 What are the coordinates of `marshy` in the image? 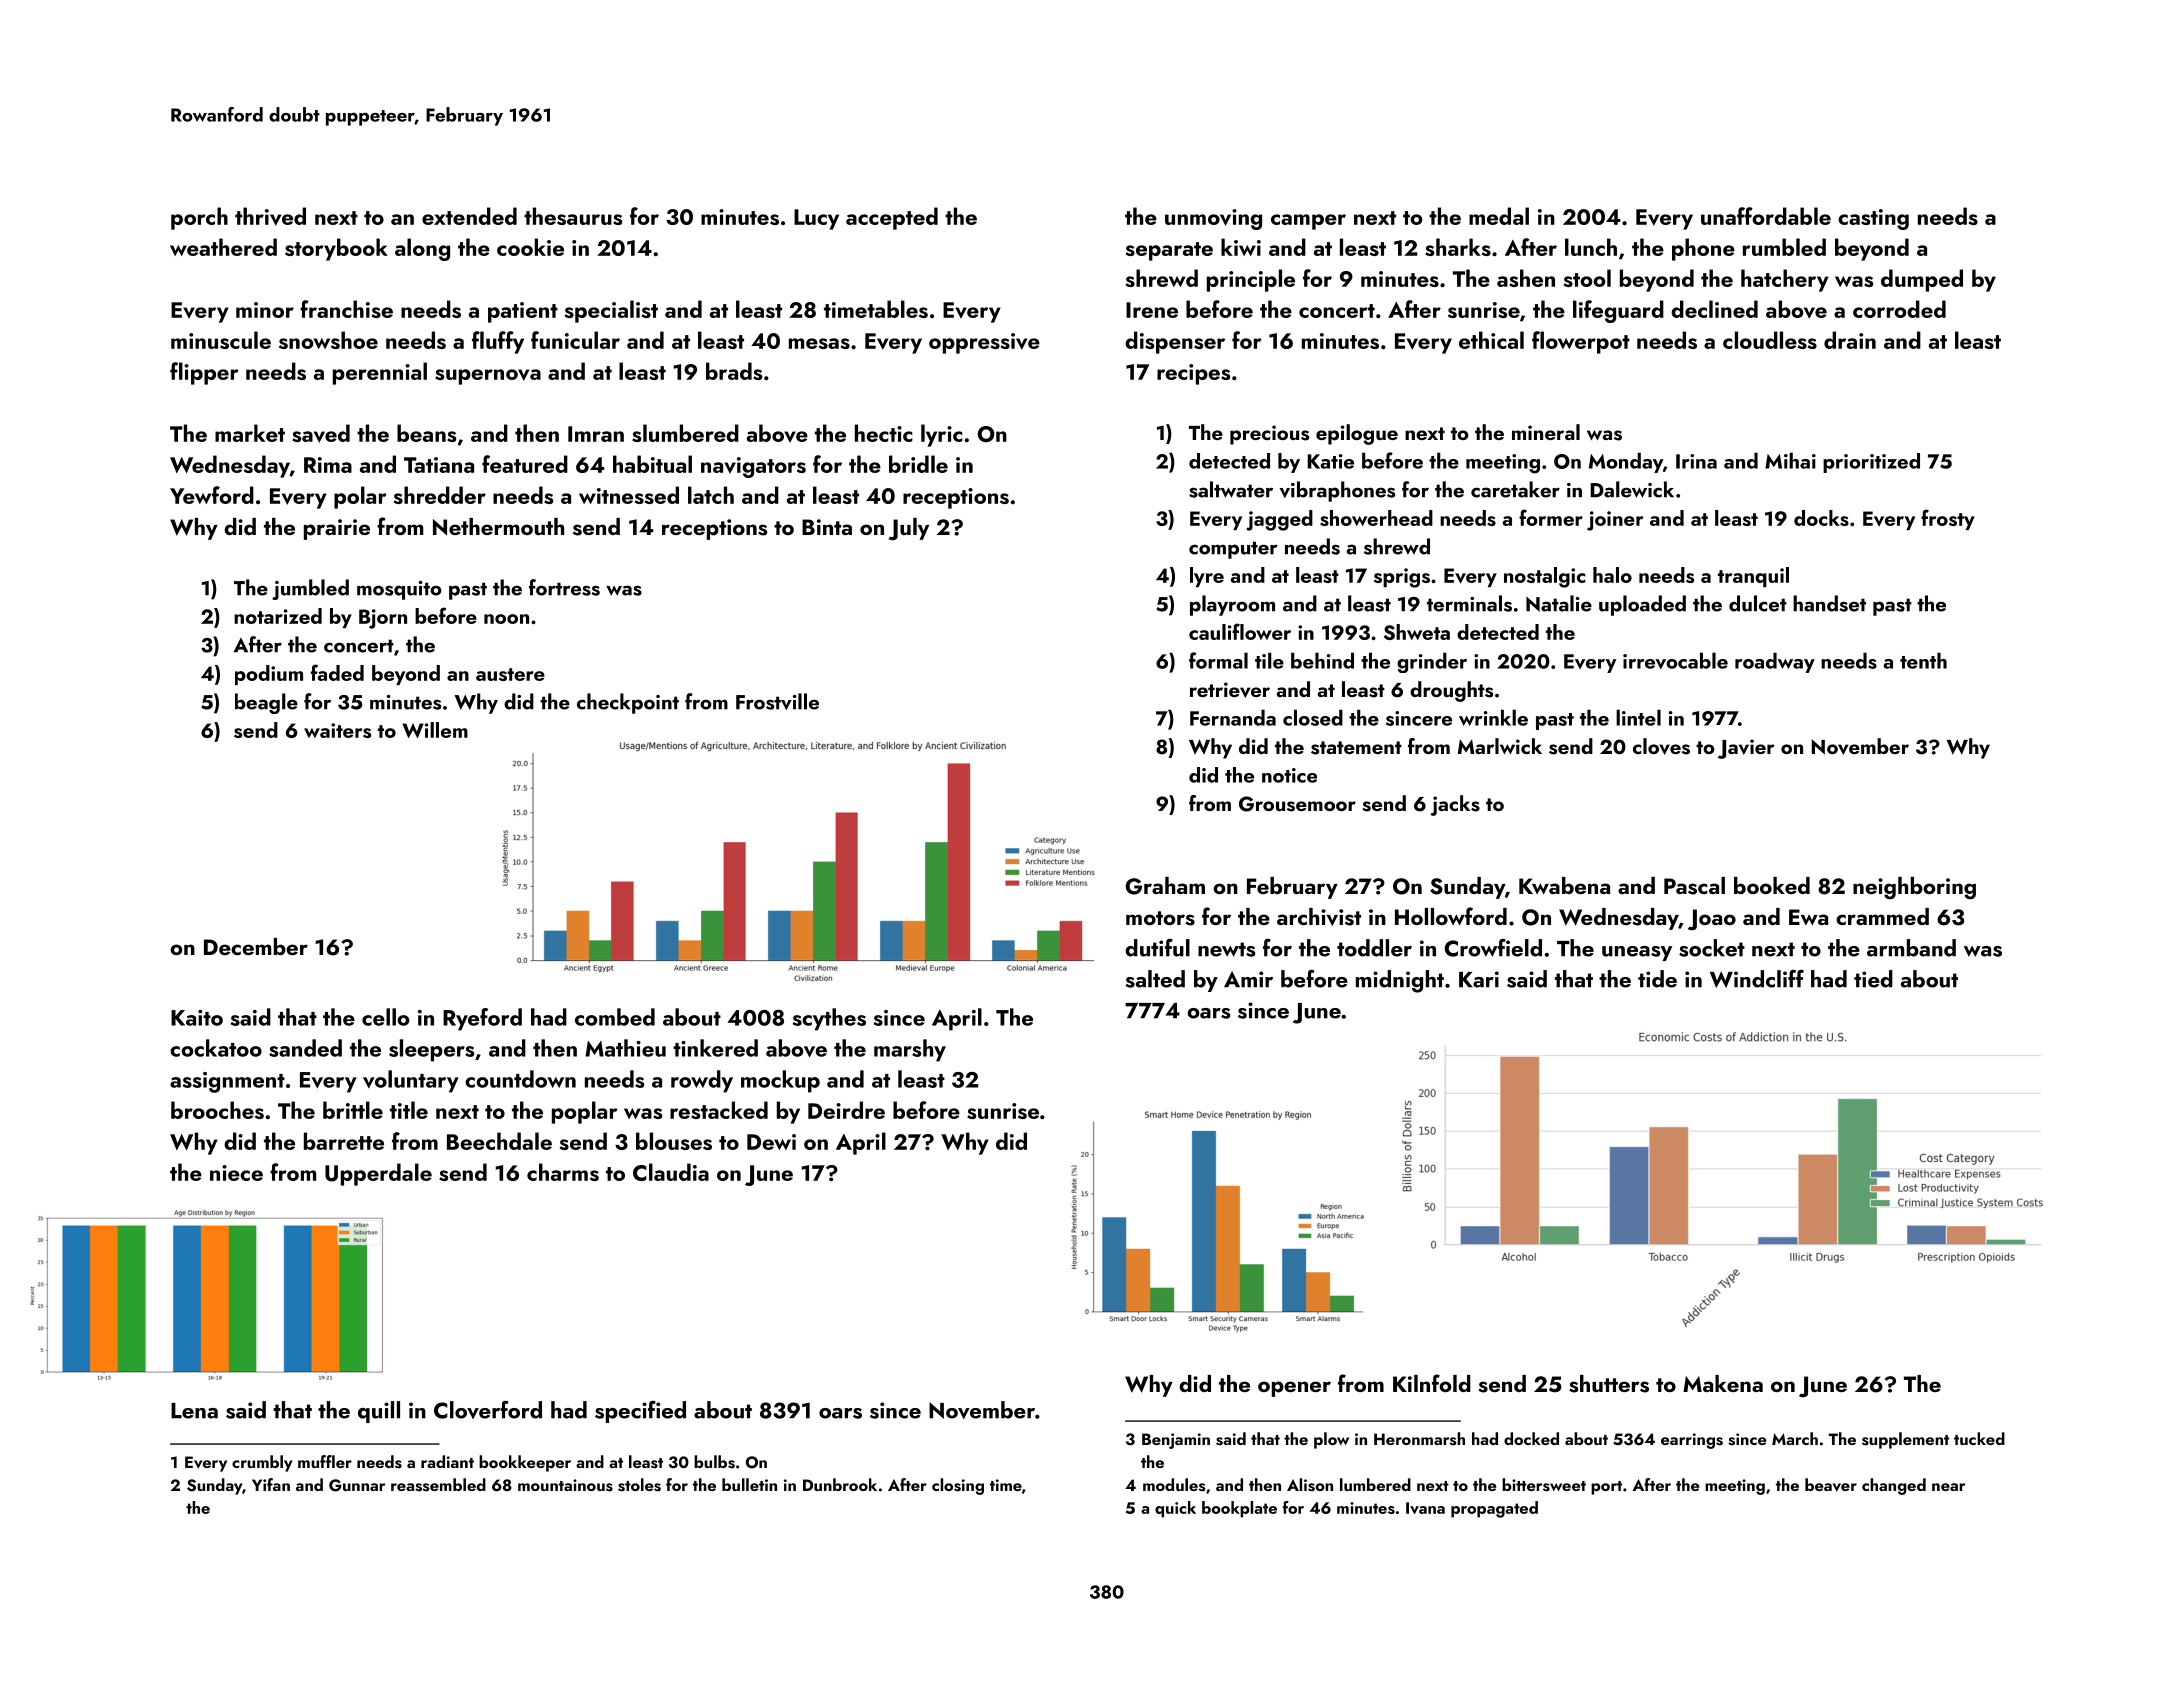 It's located at (910, 1050).
